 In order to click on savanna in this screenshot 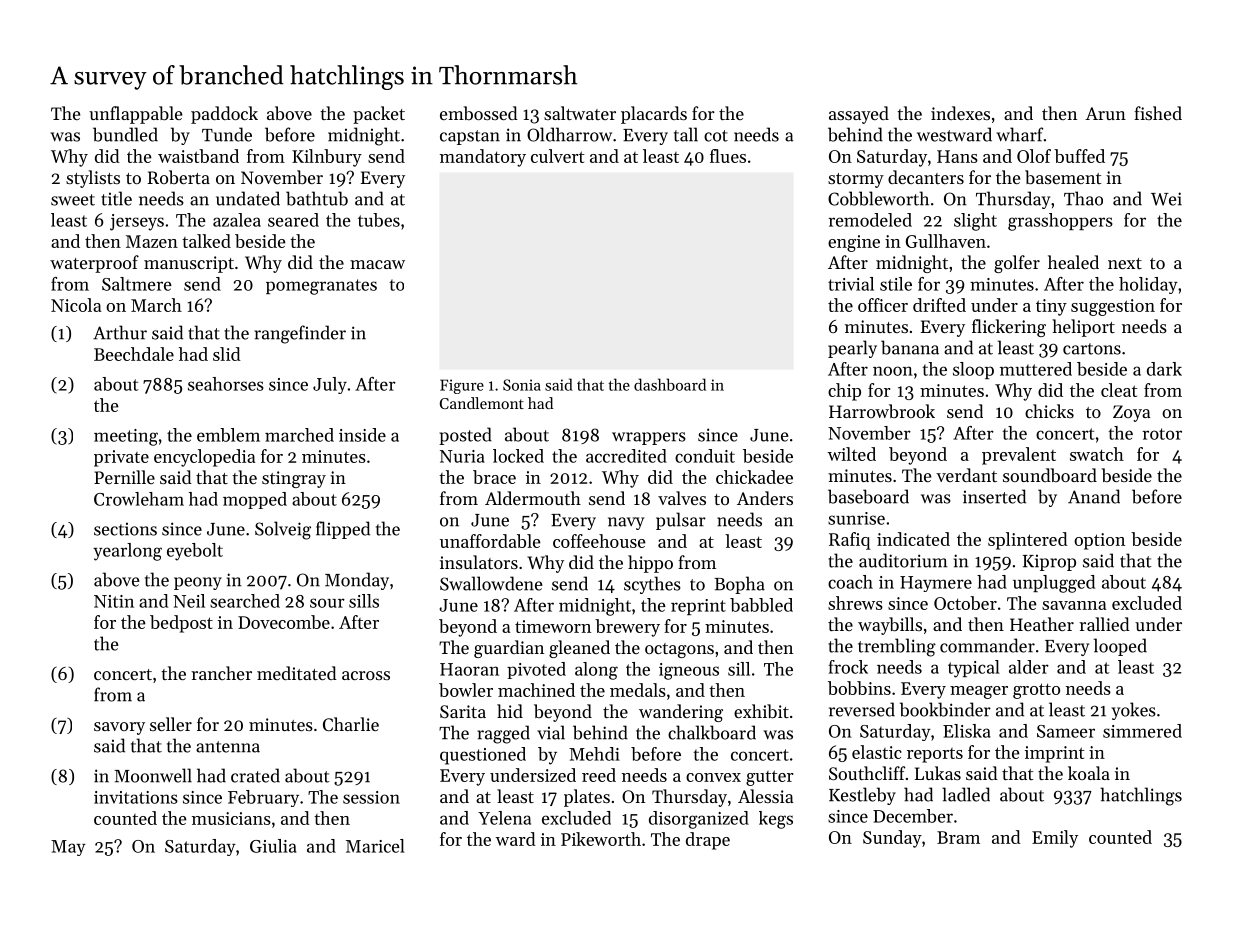, I will do `click(1074, 605)`.
